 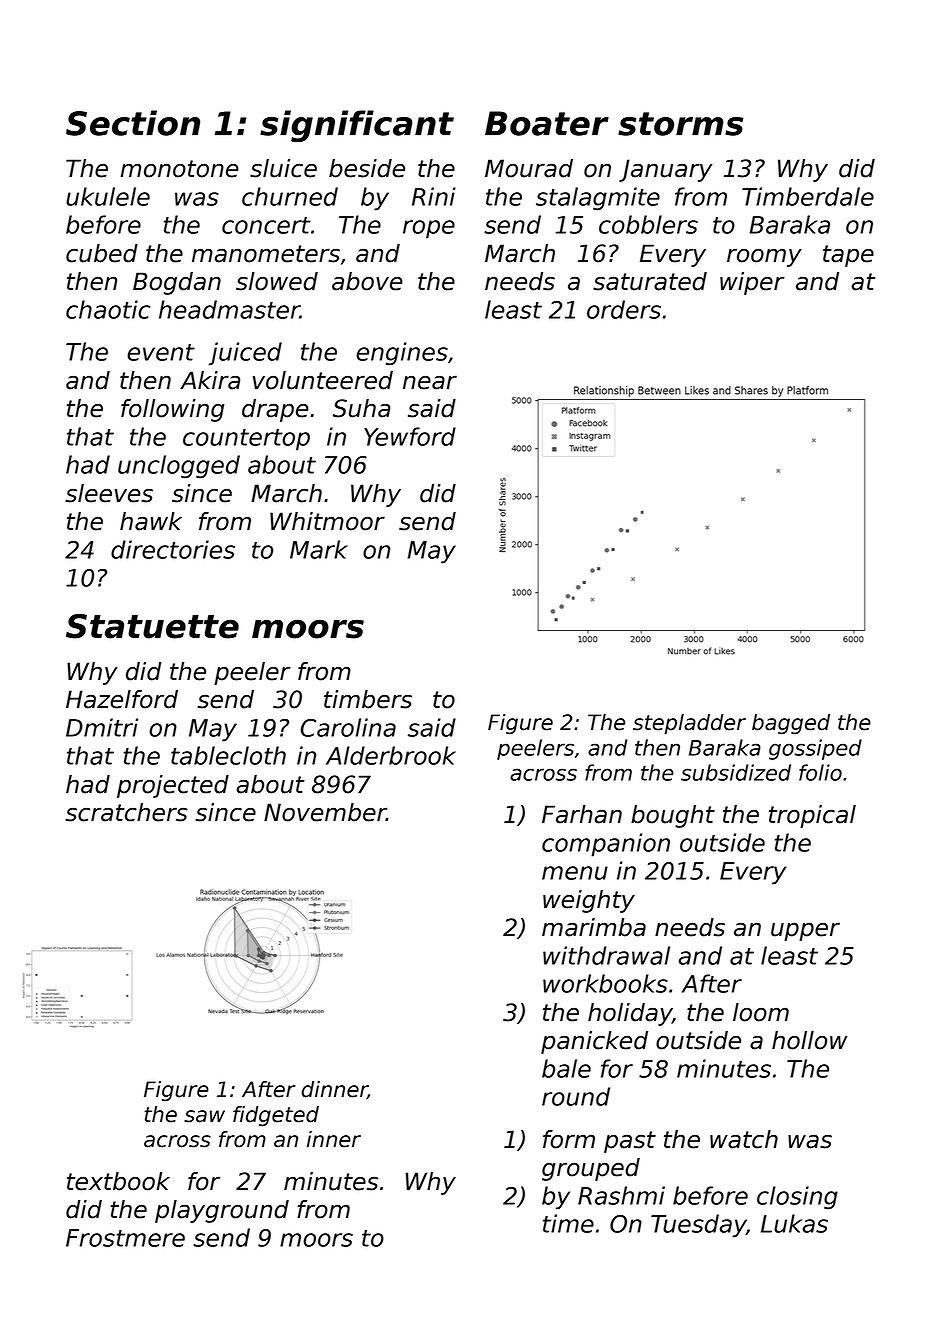 What do you see at coordinates (566, 1068) in the screenshot?
I see `bale` at bounding box center [566, 1068].
